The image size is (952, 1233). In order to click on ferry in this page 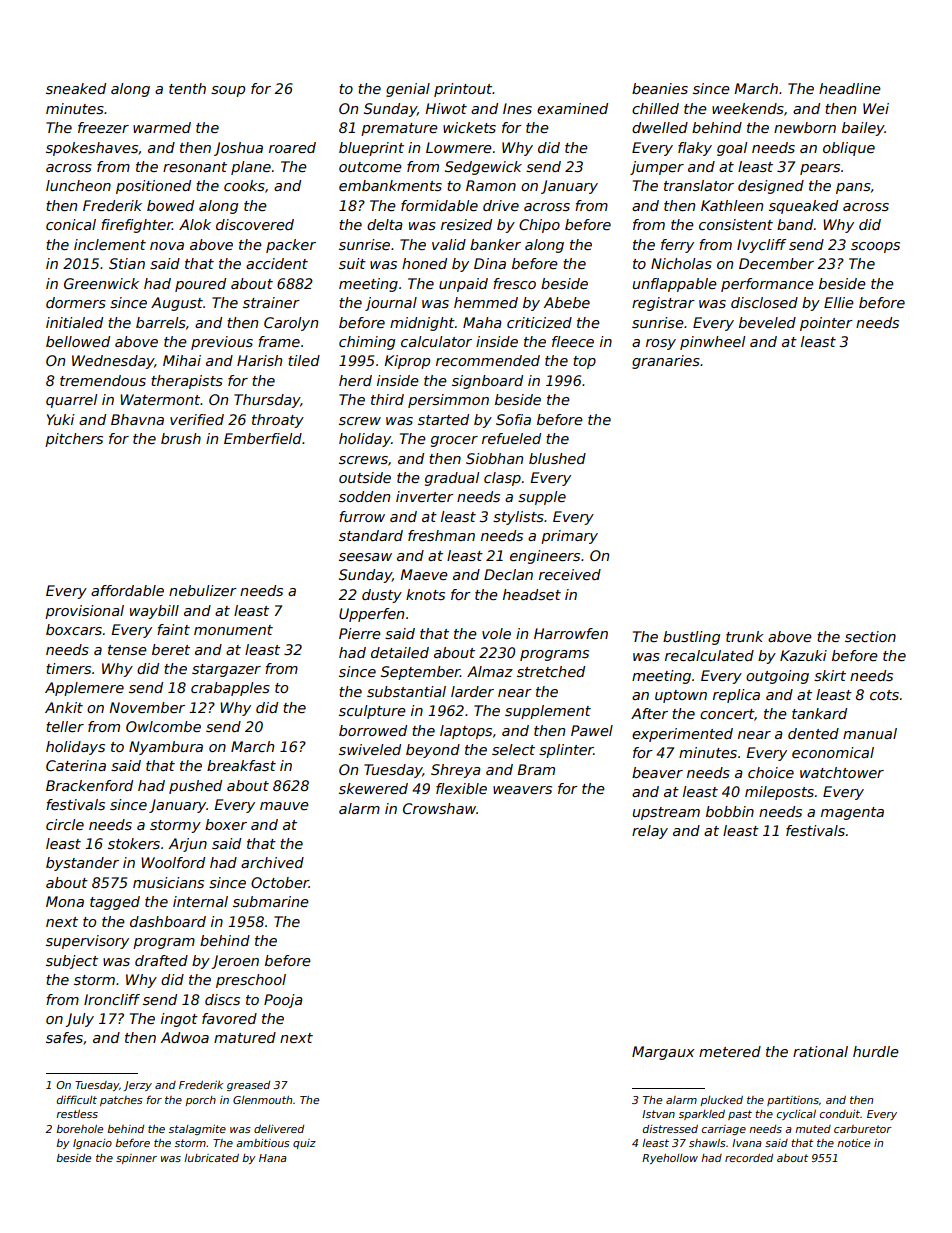, I will do `click(677, 246)`.
